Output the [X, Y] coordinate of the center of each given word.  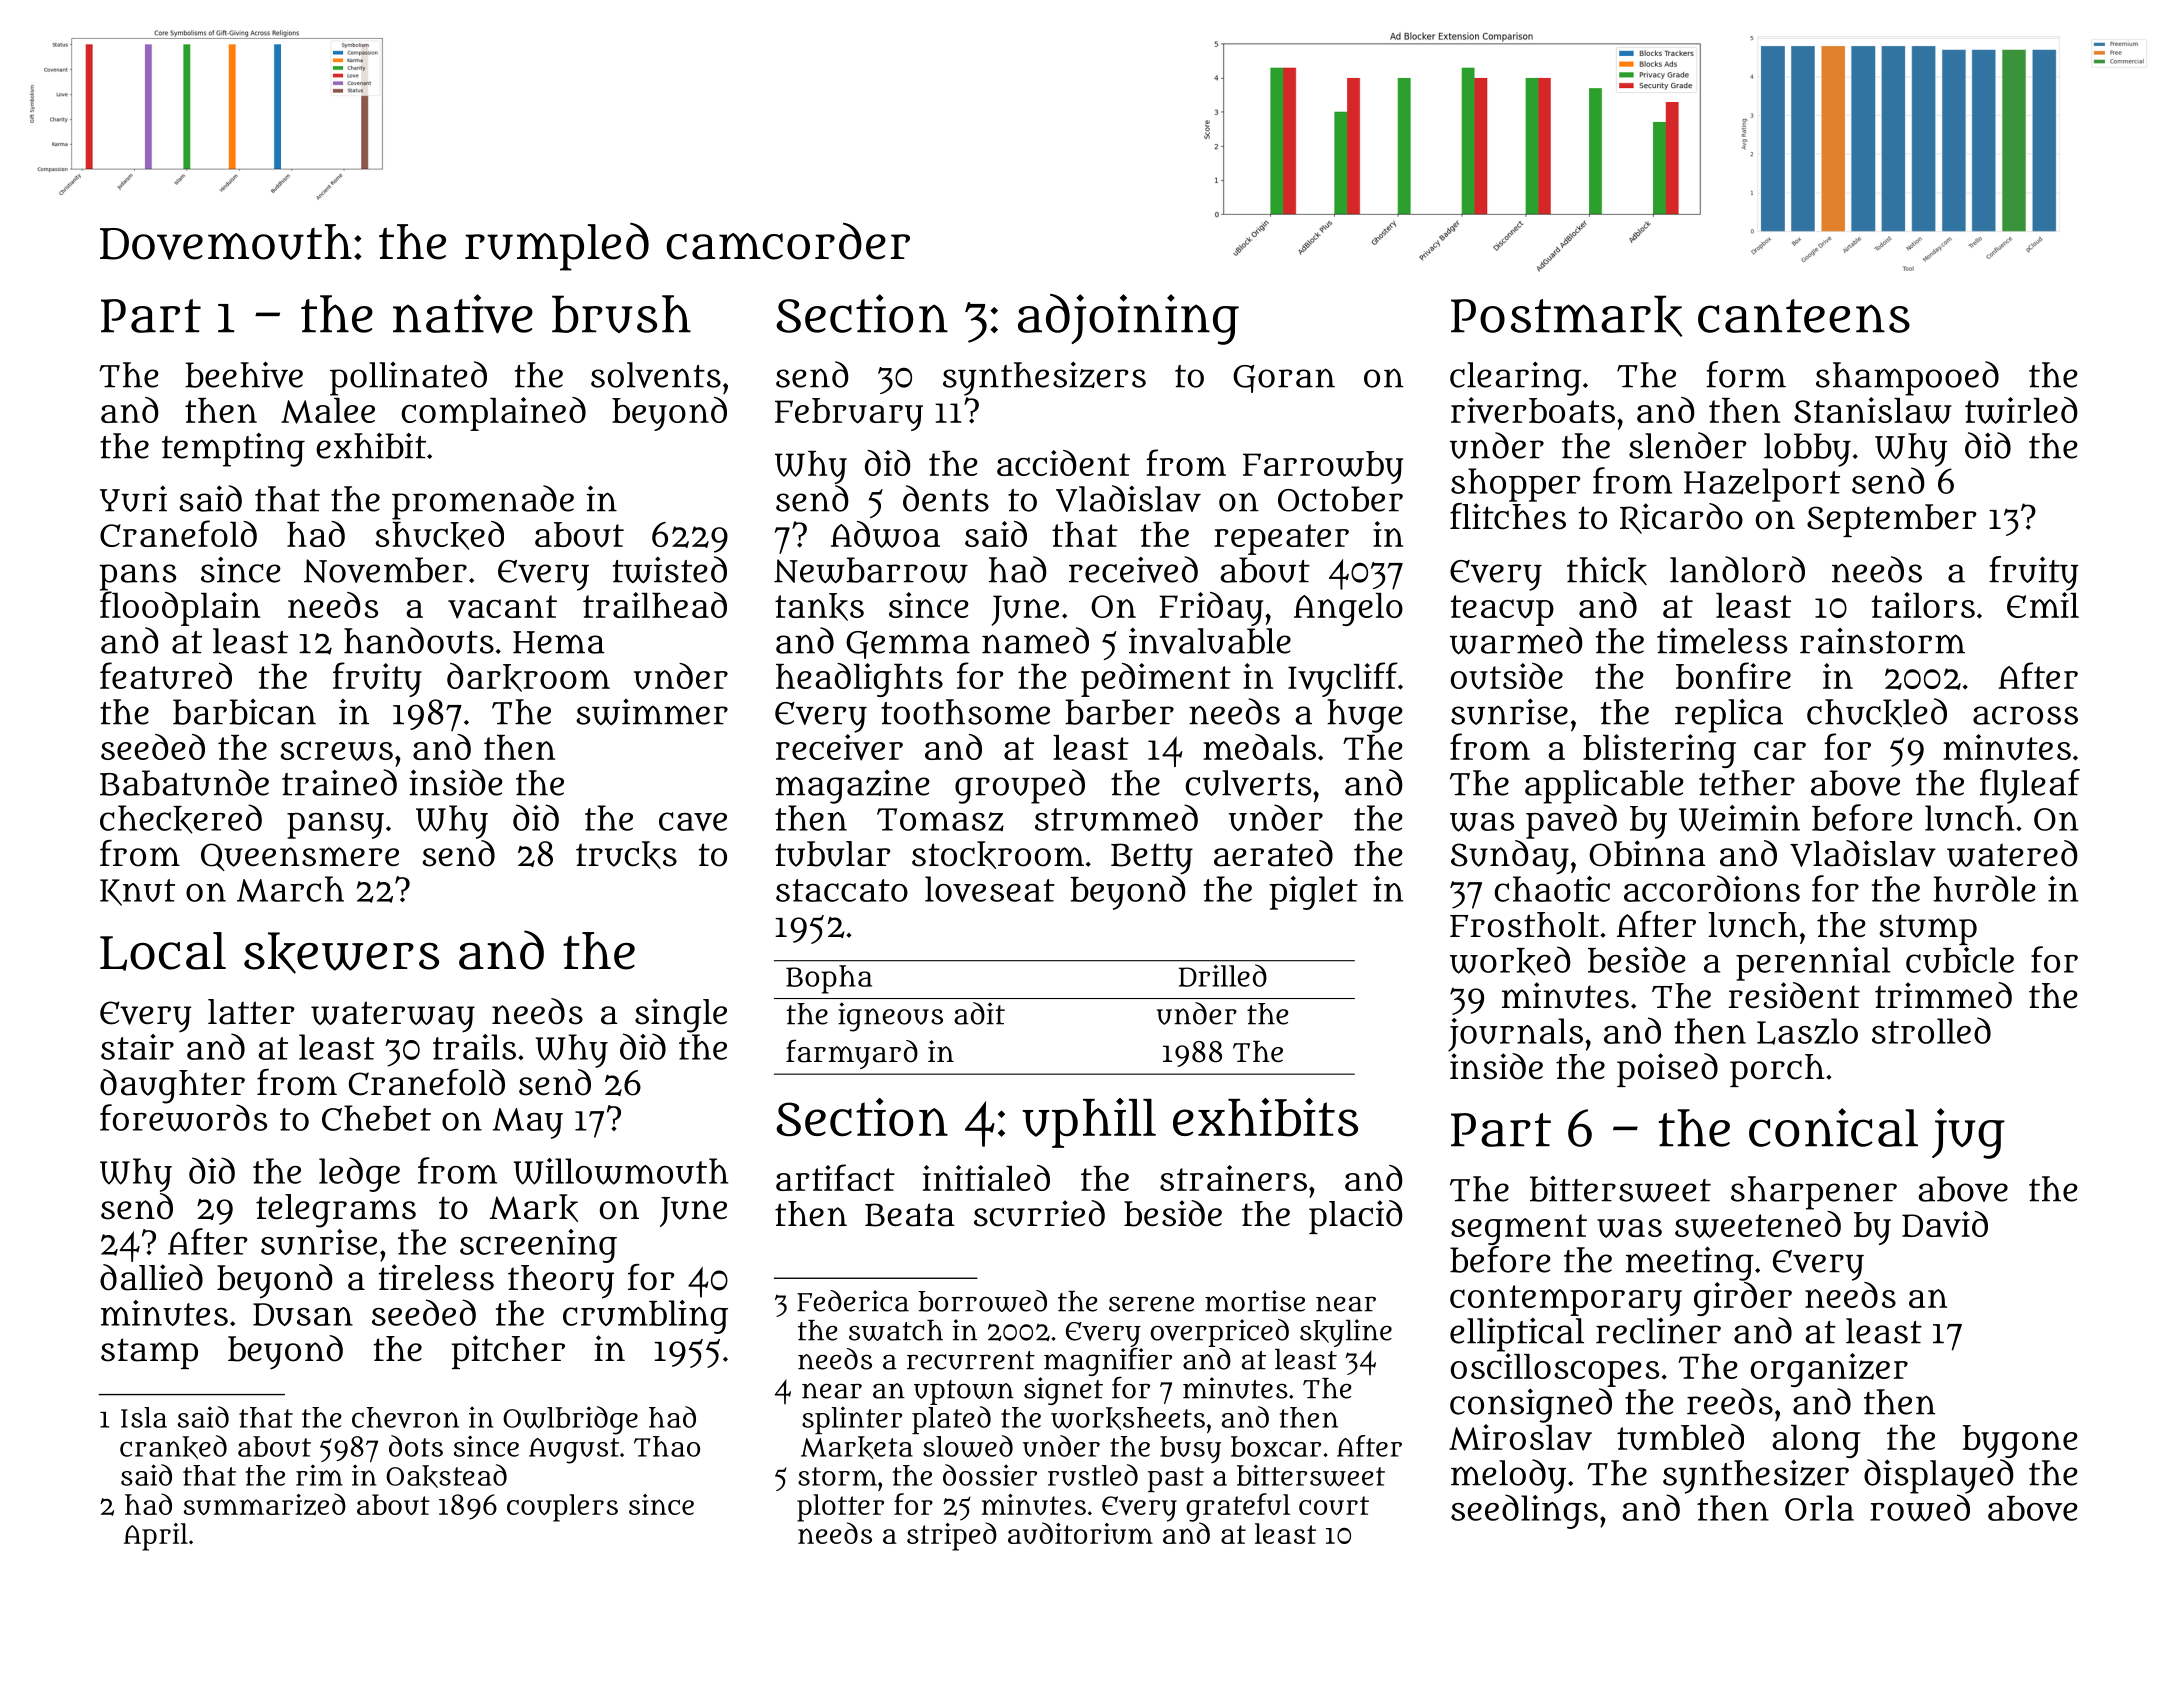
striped [952, 1536]
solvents [656, 375]
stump [1928, 929]
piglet [1313, 893]
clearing [1515, 378]
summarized [265, 1504]
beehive [244, 374]
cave [693, 821]
